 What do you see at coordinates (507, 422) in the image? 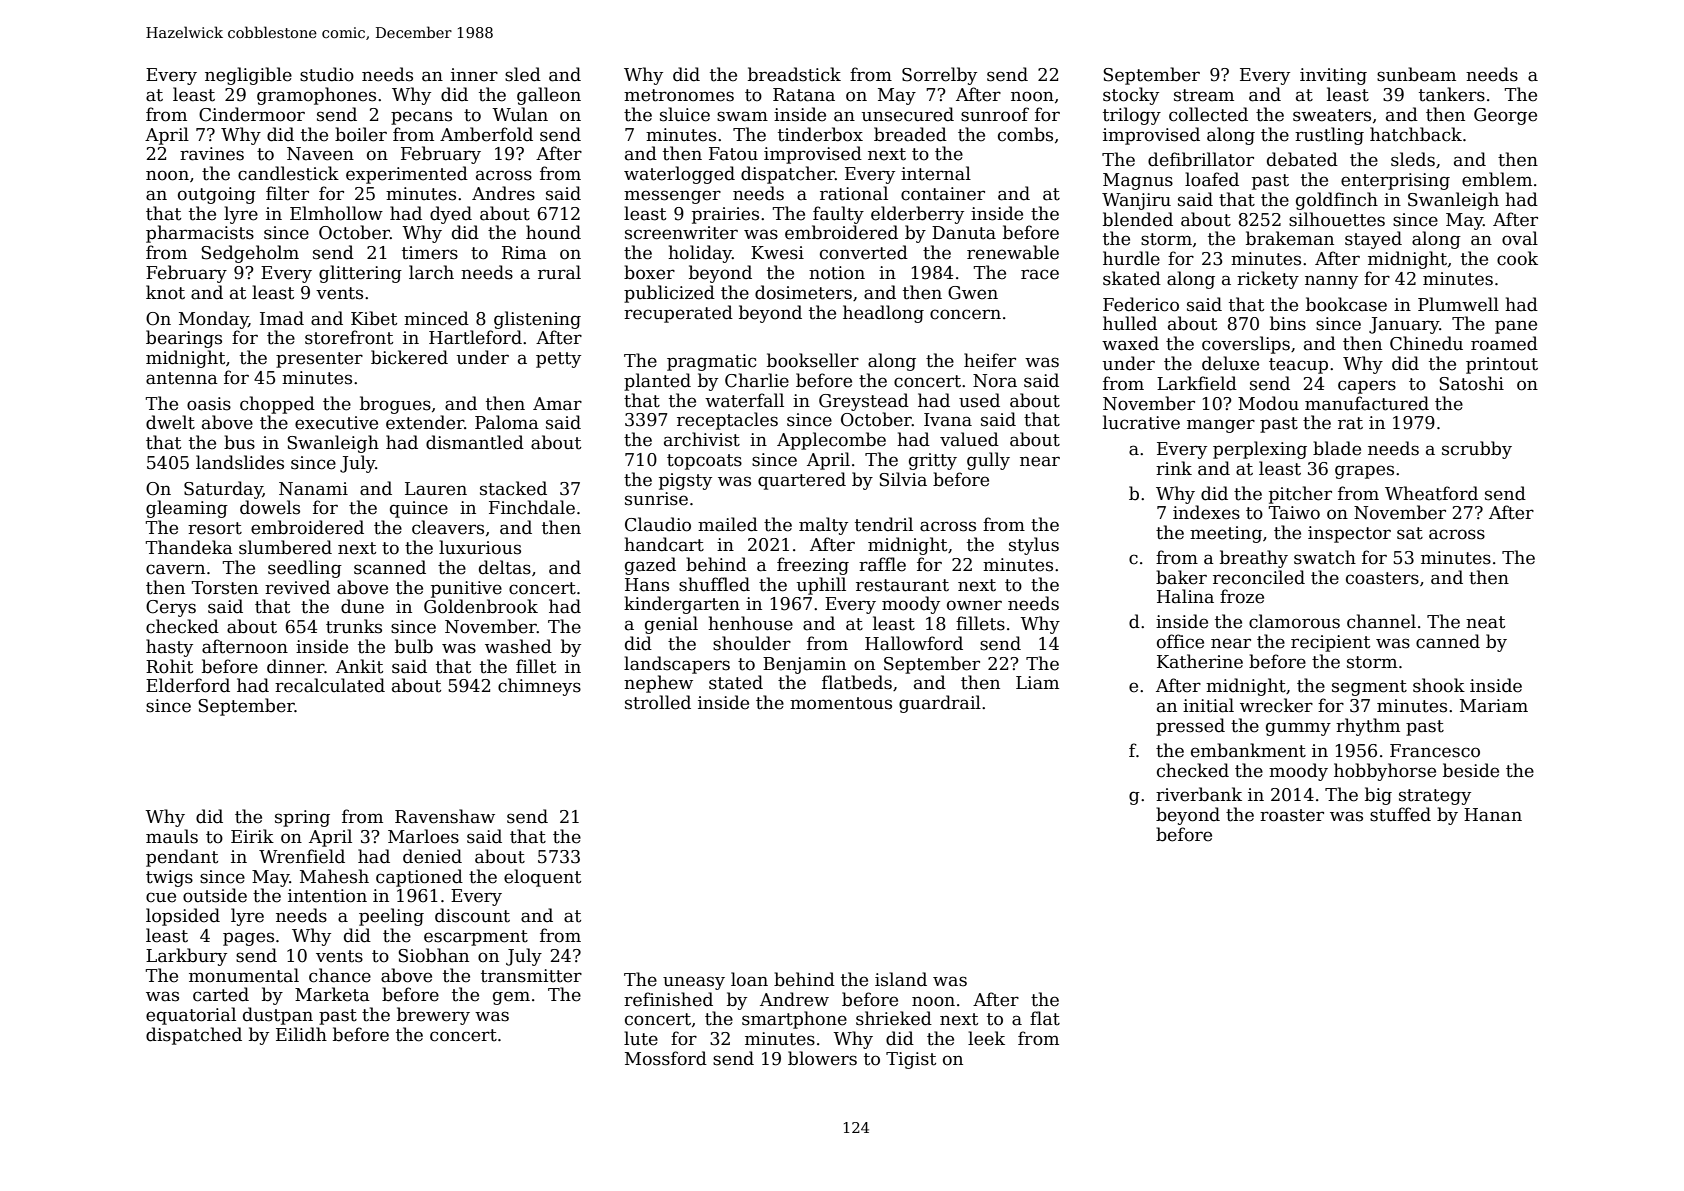
I see `Paloma` at bounding box center [507, 422].
